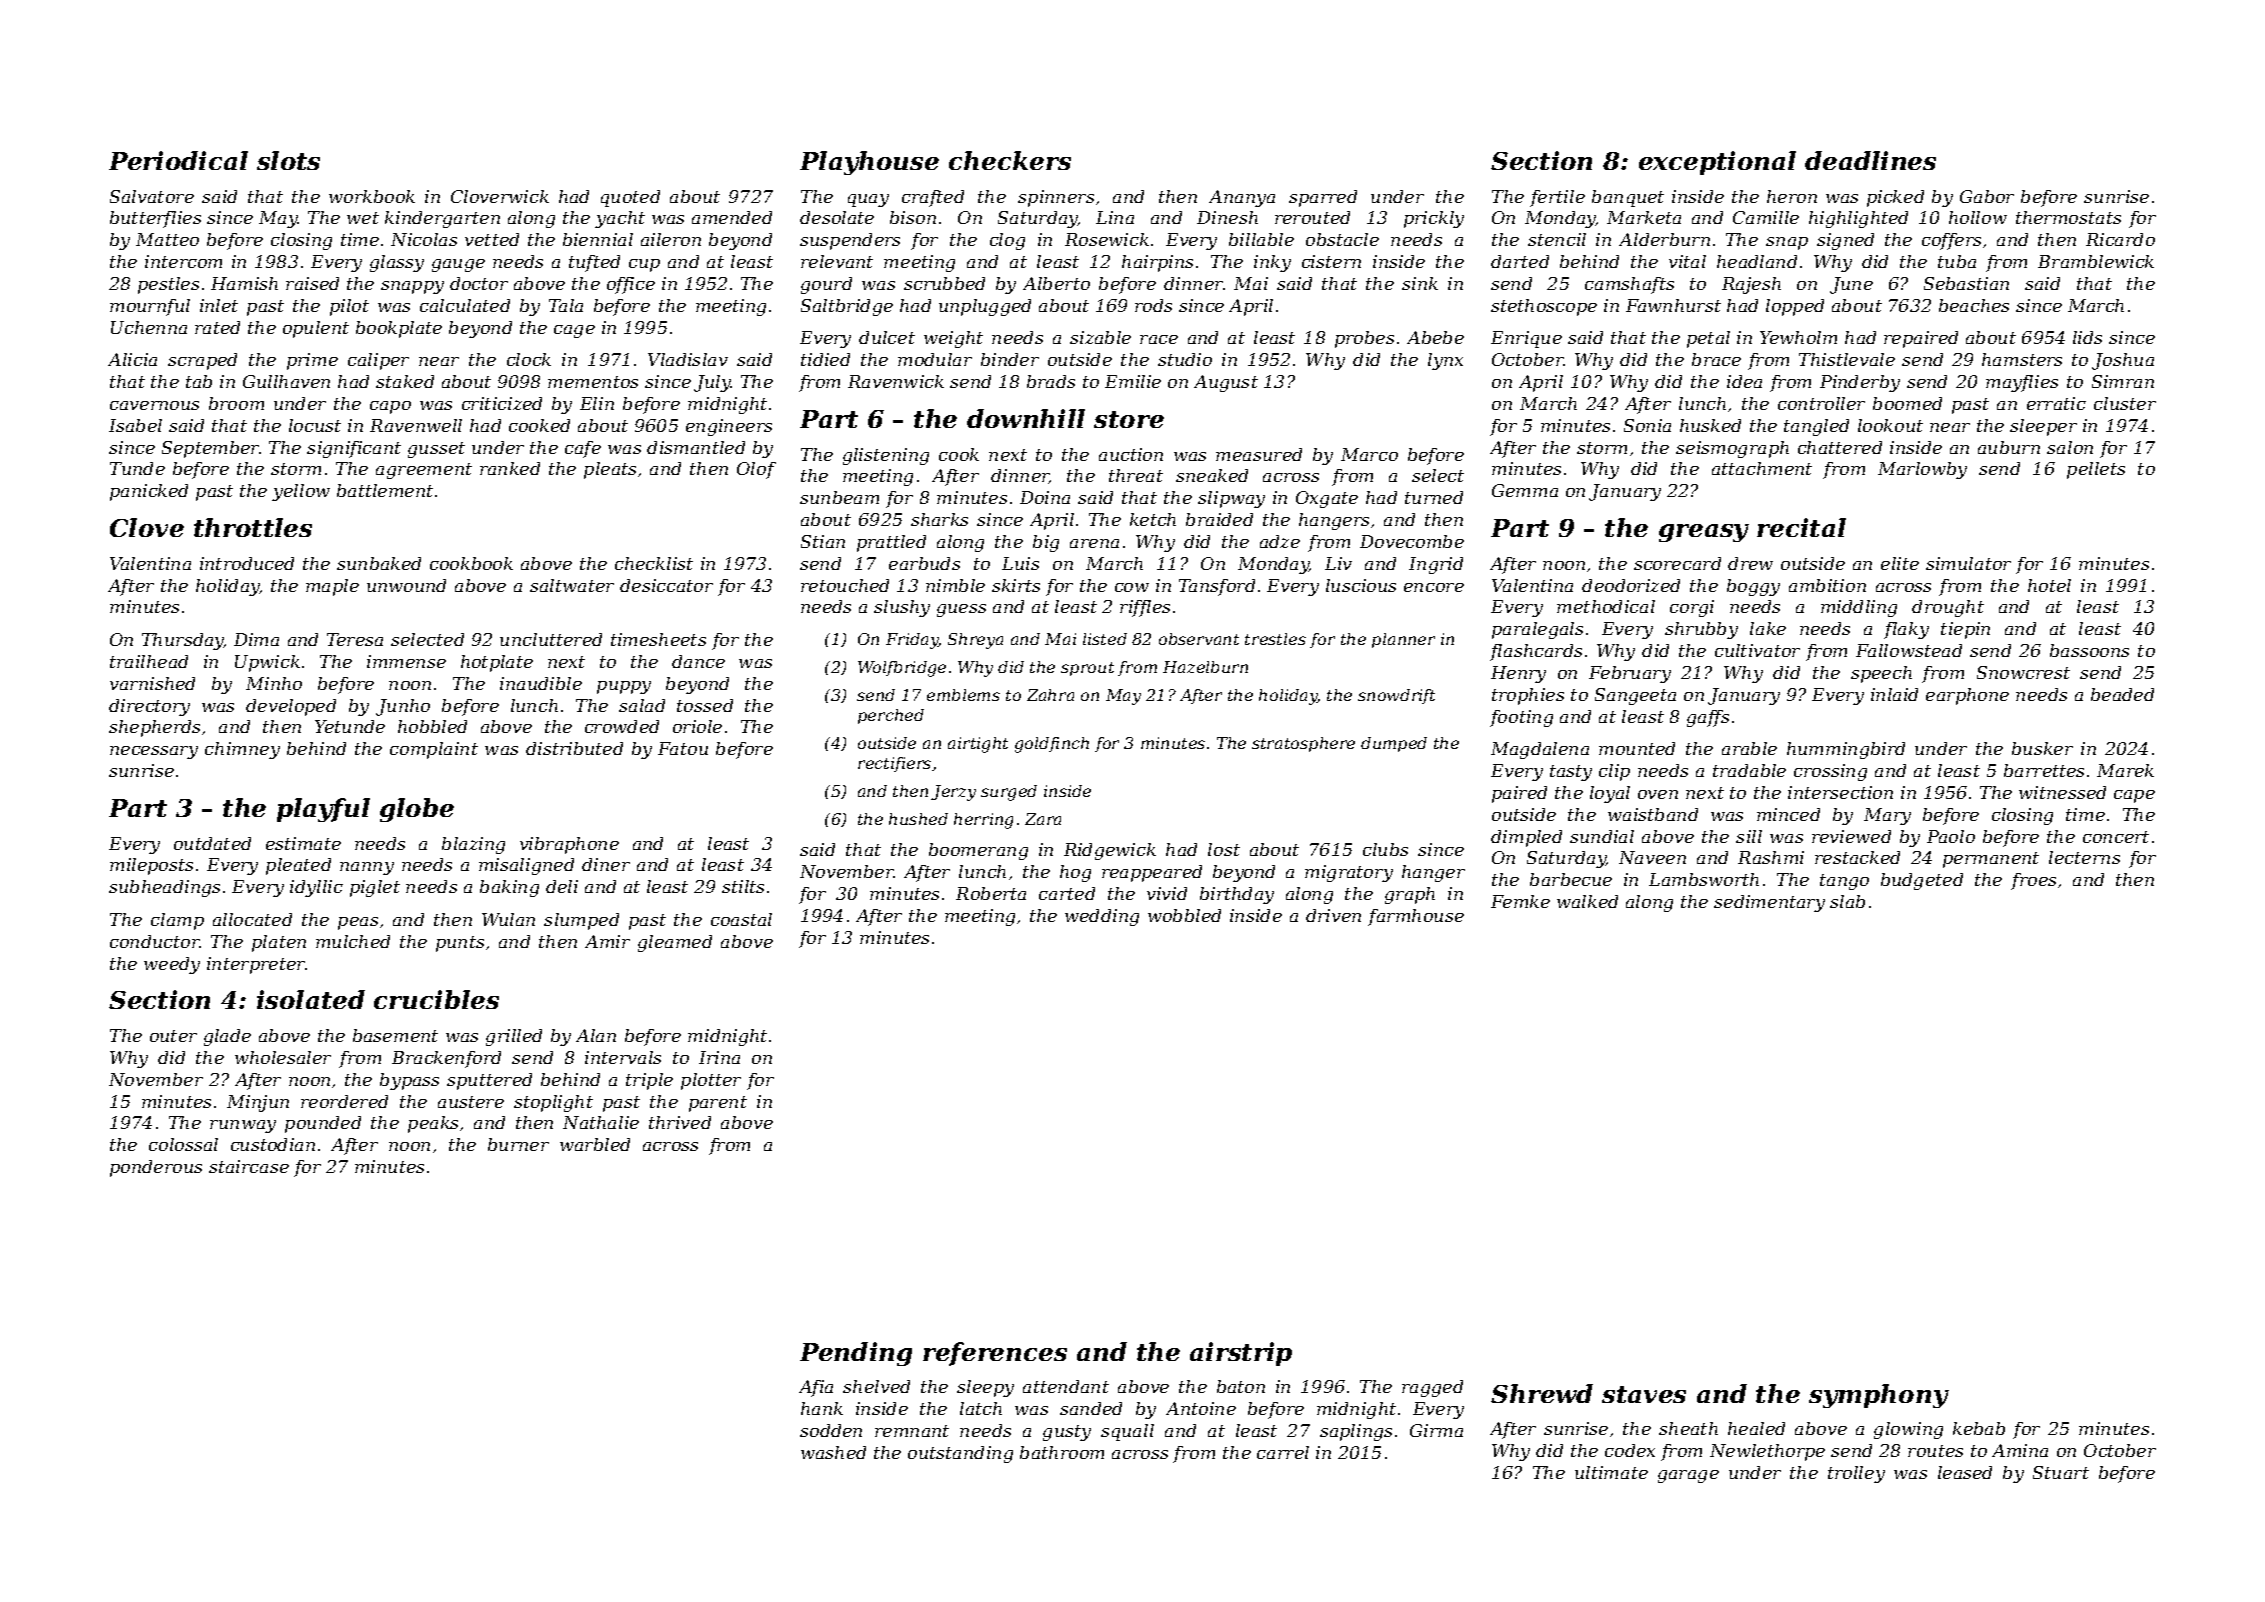 Image resolution: width=2265 pixels, height=1602 pixels. What do you see at coordinates (1010, 160) in the page?
I see `checkers` at bounding box center [1010, 160].
